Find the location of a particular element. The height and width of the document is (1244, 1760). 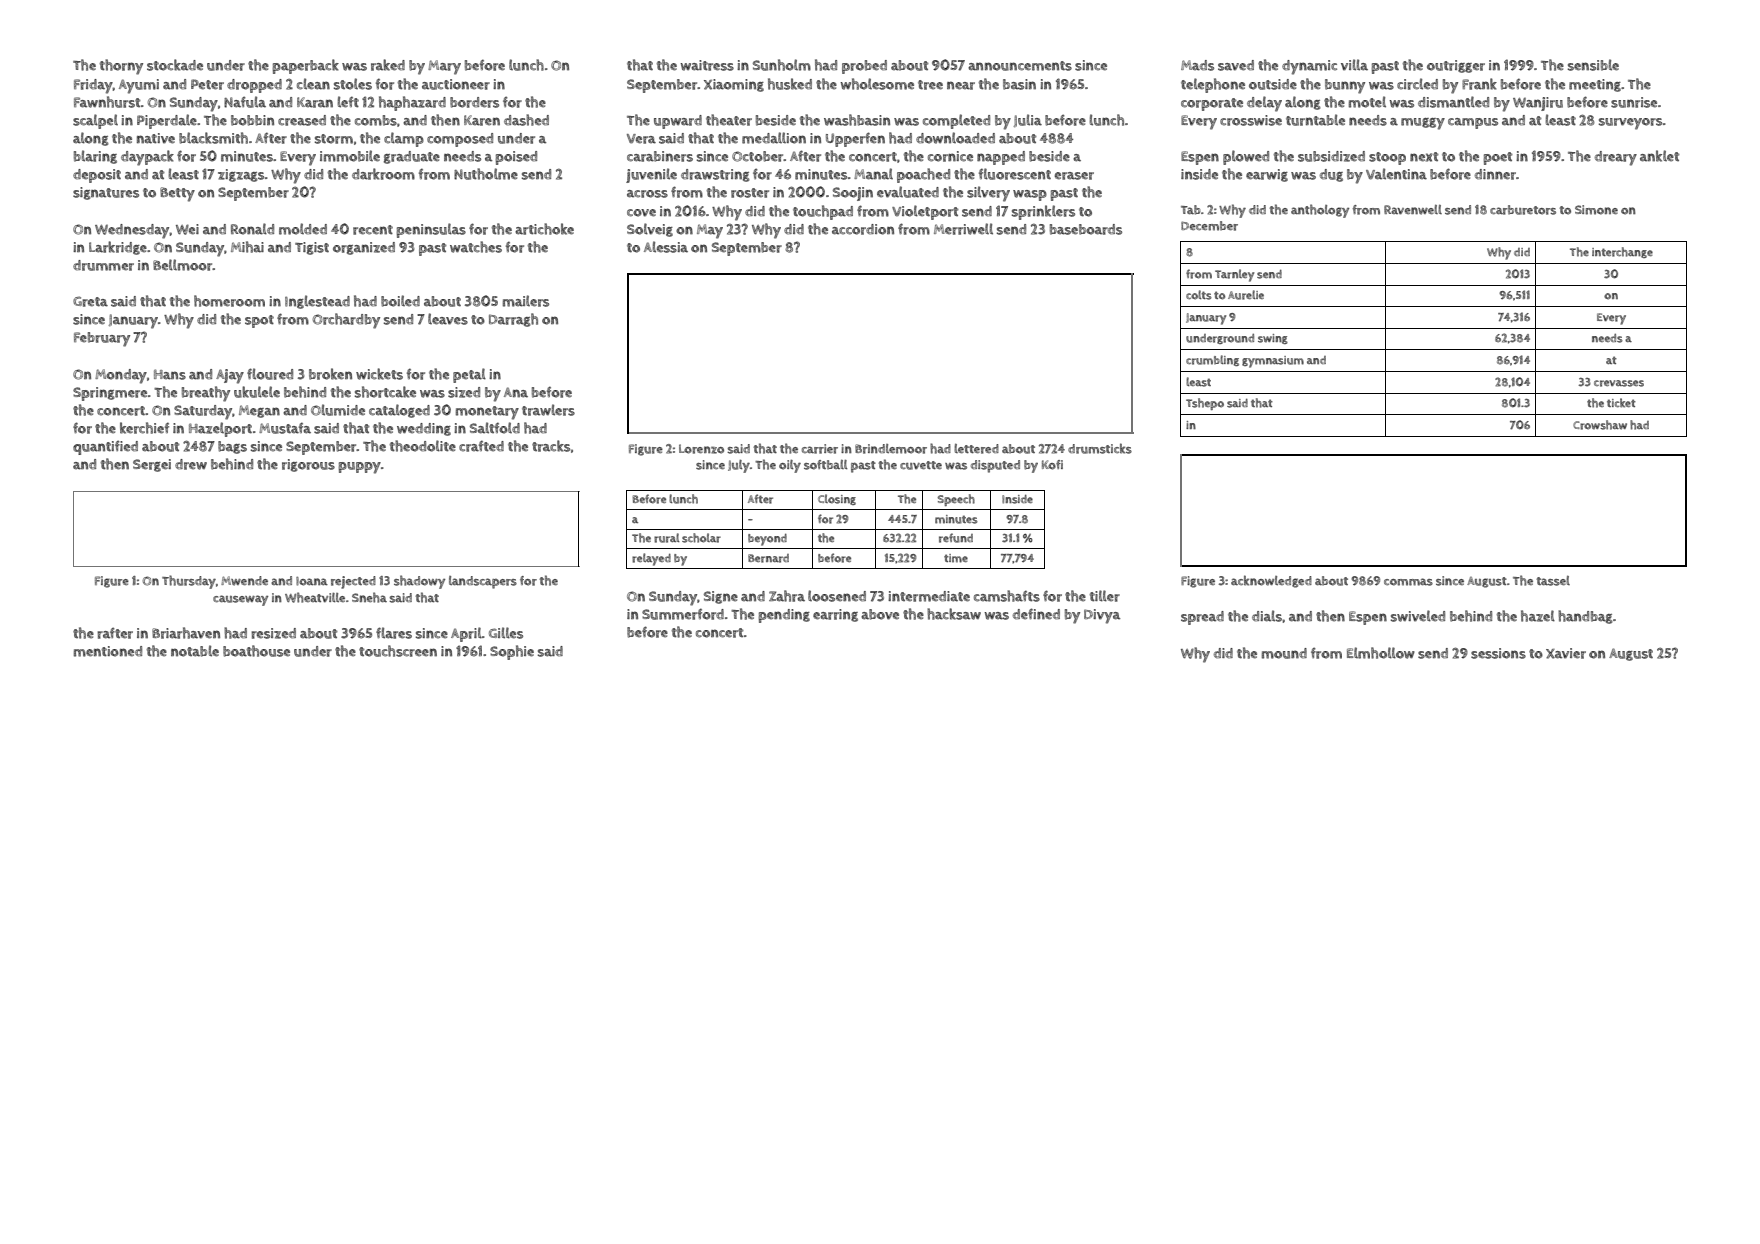

carburetors is located at coordinates (1523, 210).
